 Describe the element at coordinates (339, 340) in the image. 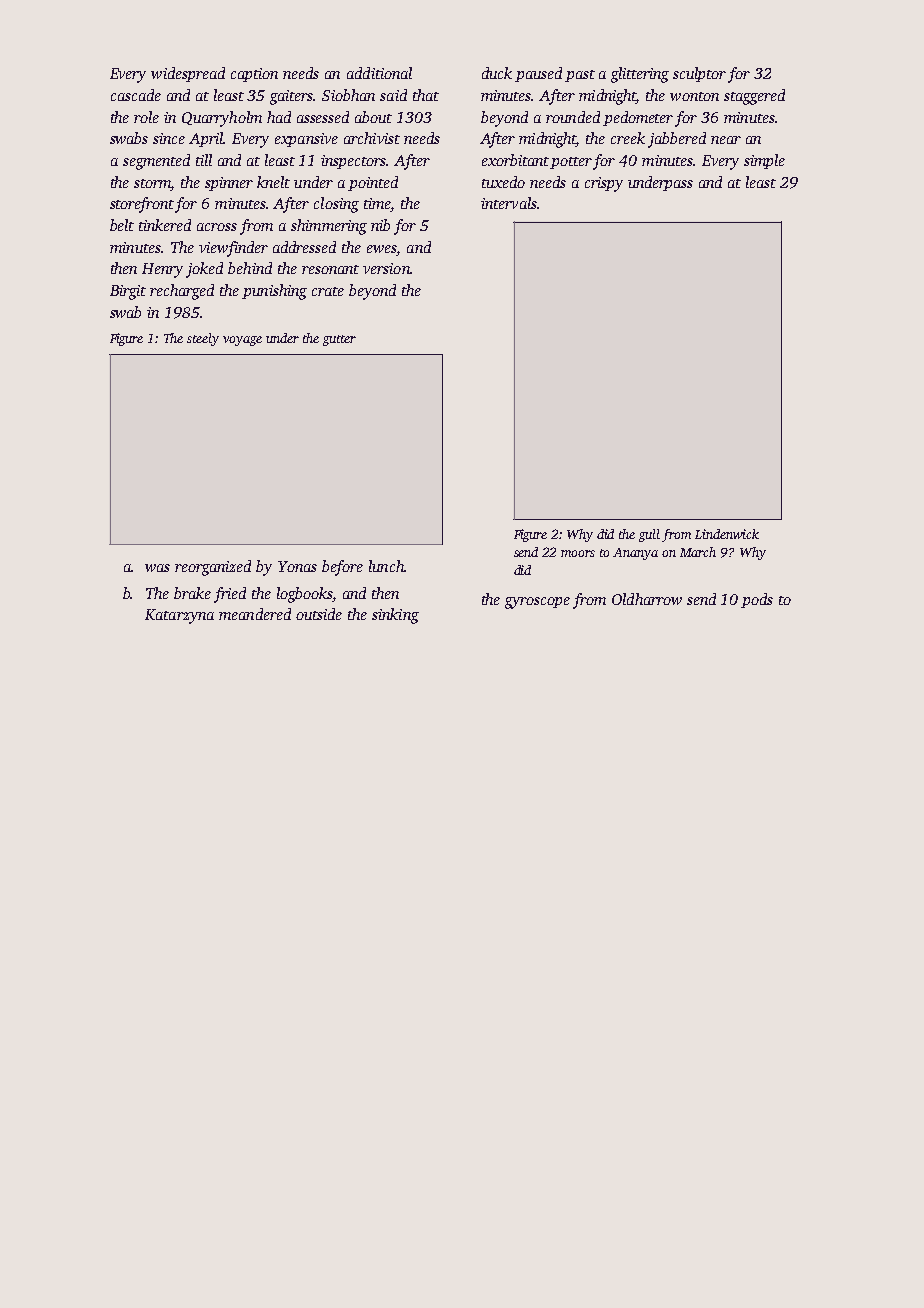

I see `gutter` at that location.
